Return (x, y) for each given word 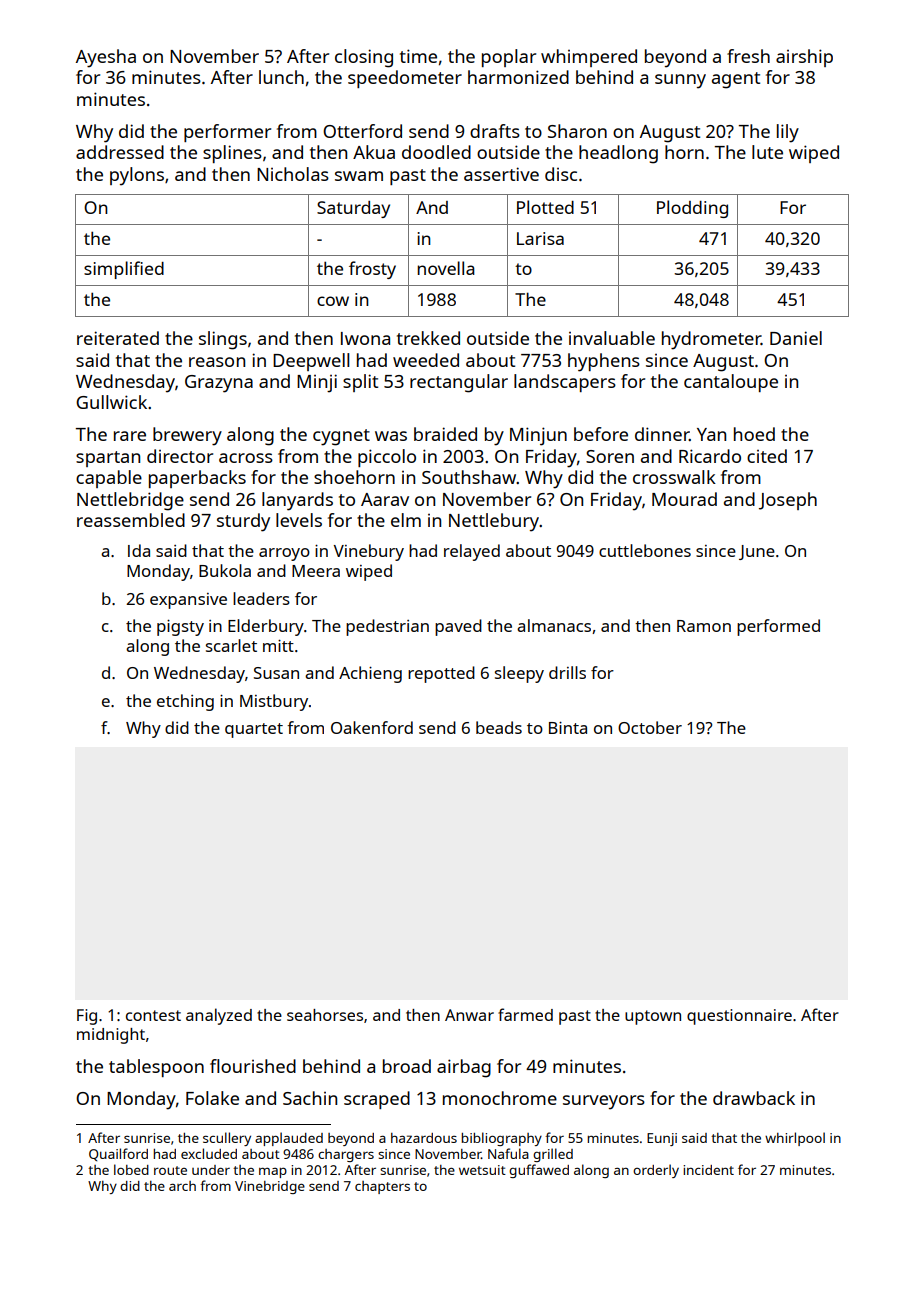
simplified (124, 270)
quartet (254, 730)
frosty (372, 270)
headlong (618, 154)
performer (227, 133)
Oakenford (372, 727)
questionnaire (739, 1017)
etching (185, 702)
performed (778, 627)
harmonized (518, 77)
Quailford (118, 1154)
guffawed (539, 1171)
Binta (568, 727)
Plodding (692, 209)
